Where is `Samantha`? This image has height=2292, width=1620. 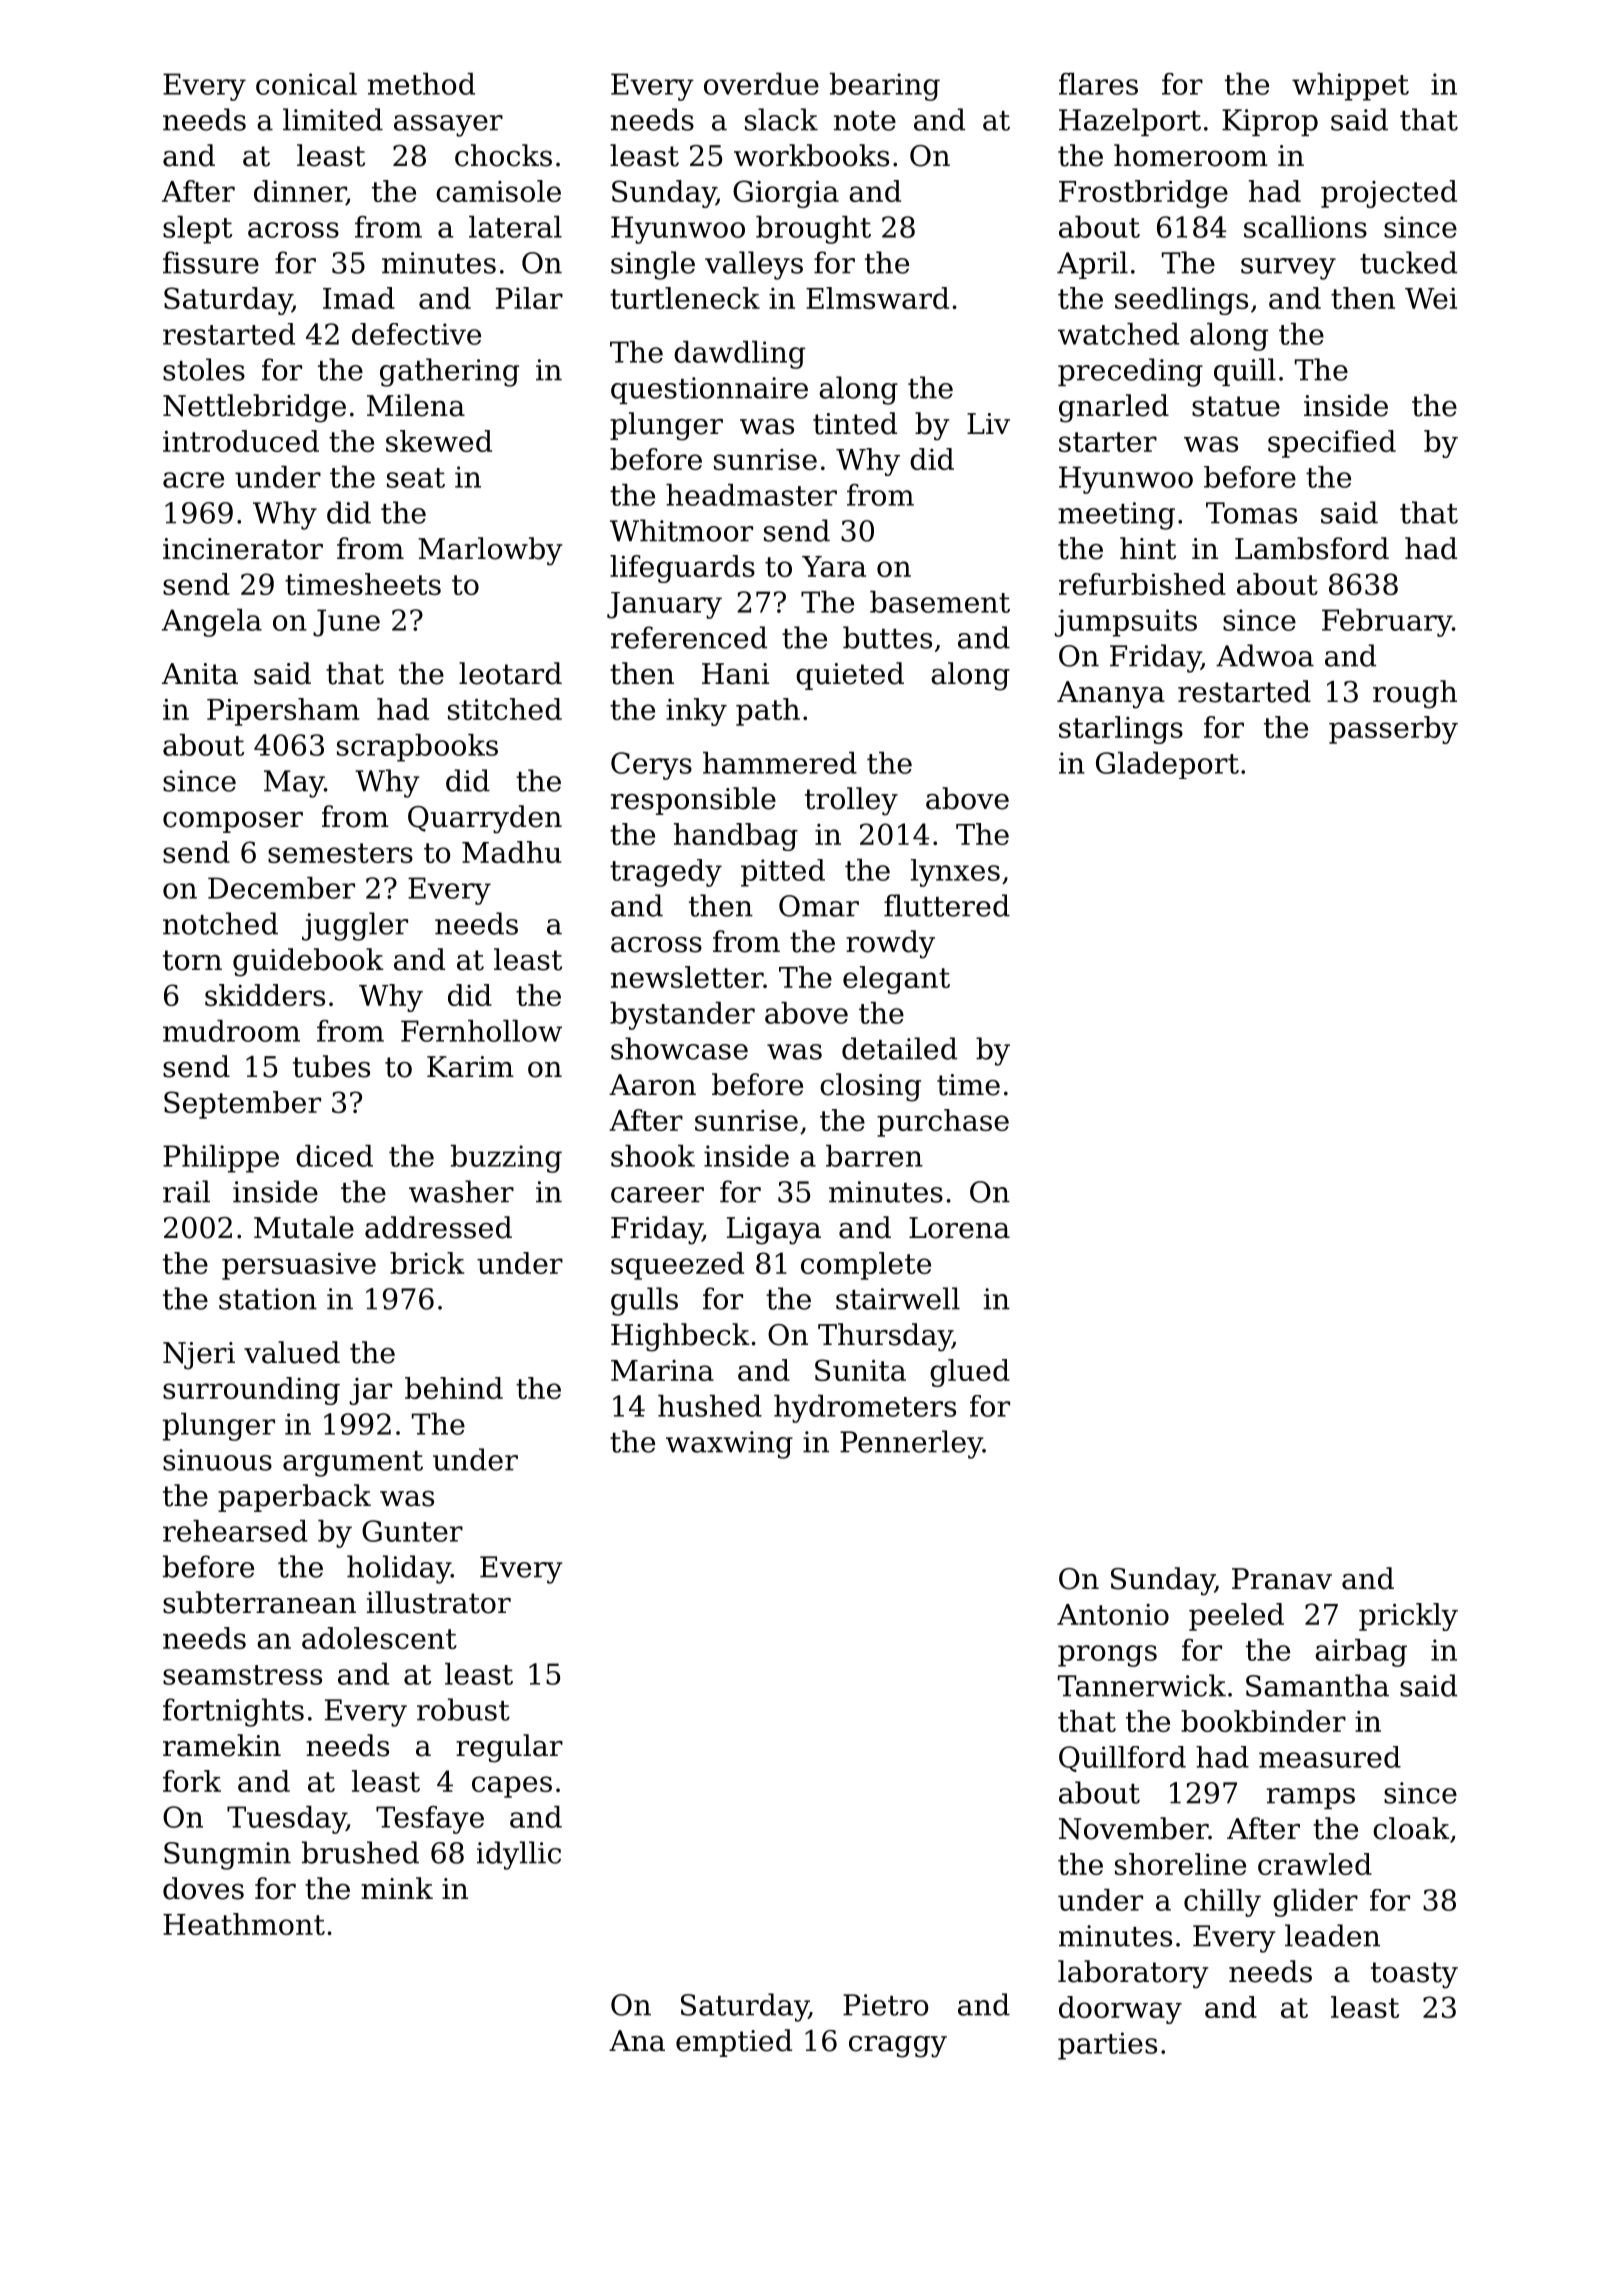 Samantha is located at coordinates (1317, 1685).
